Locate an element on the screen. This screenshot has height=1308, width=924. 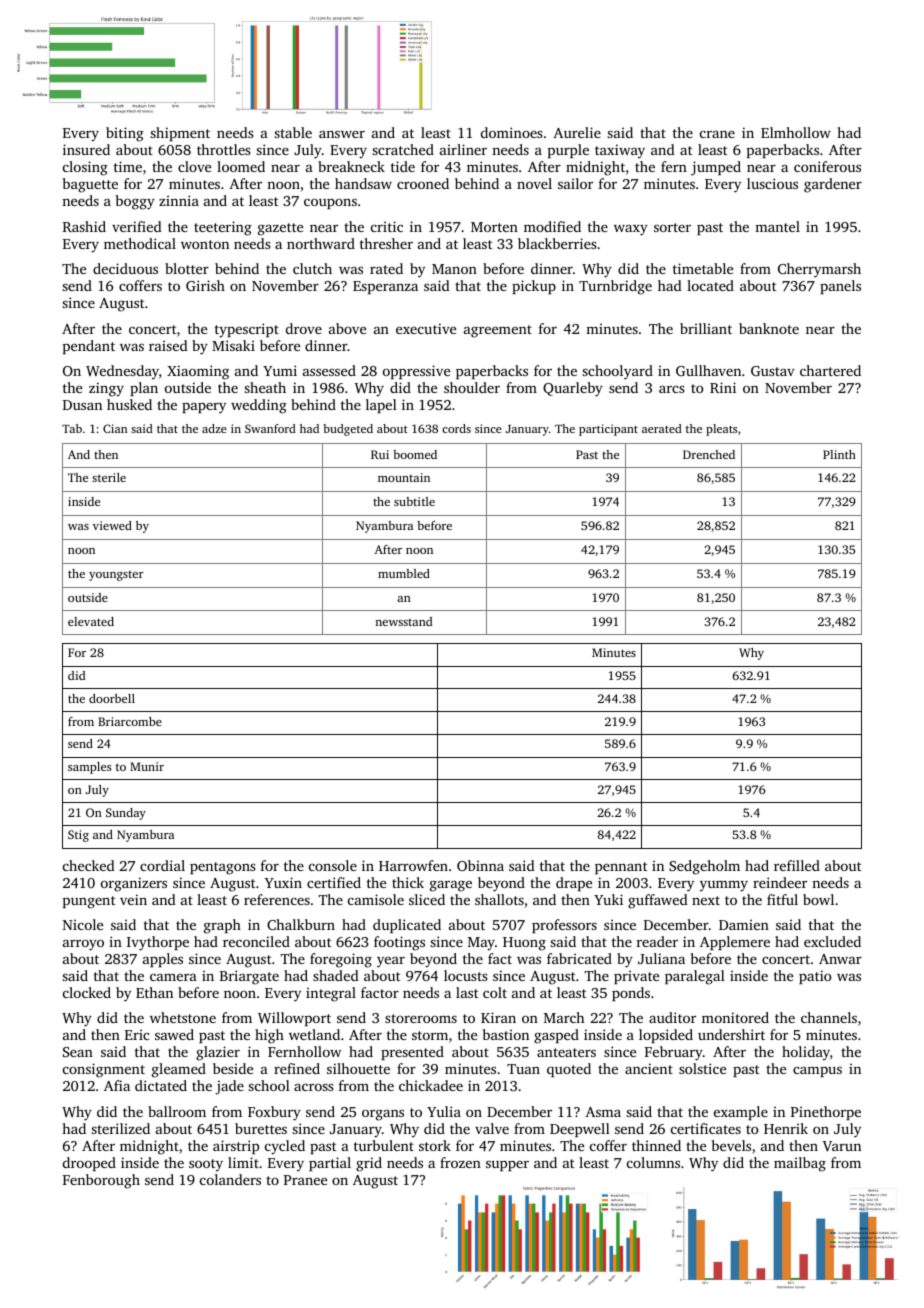
biting is located at coordinates (125, 134).
